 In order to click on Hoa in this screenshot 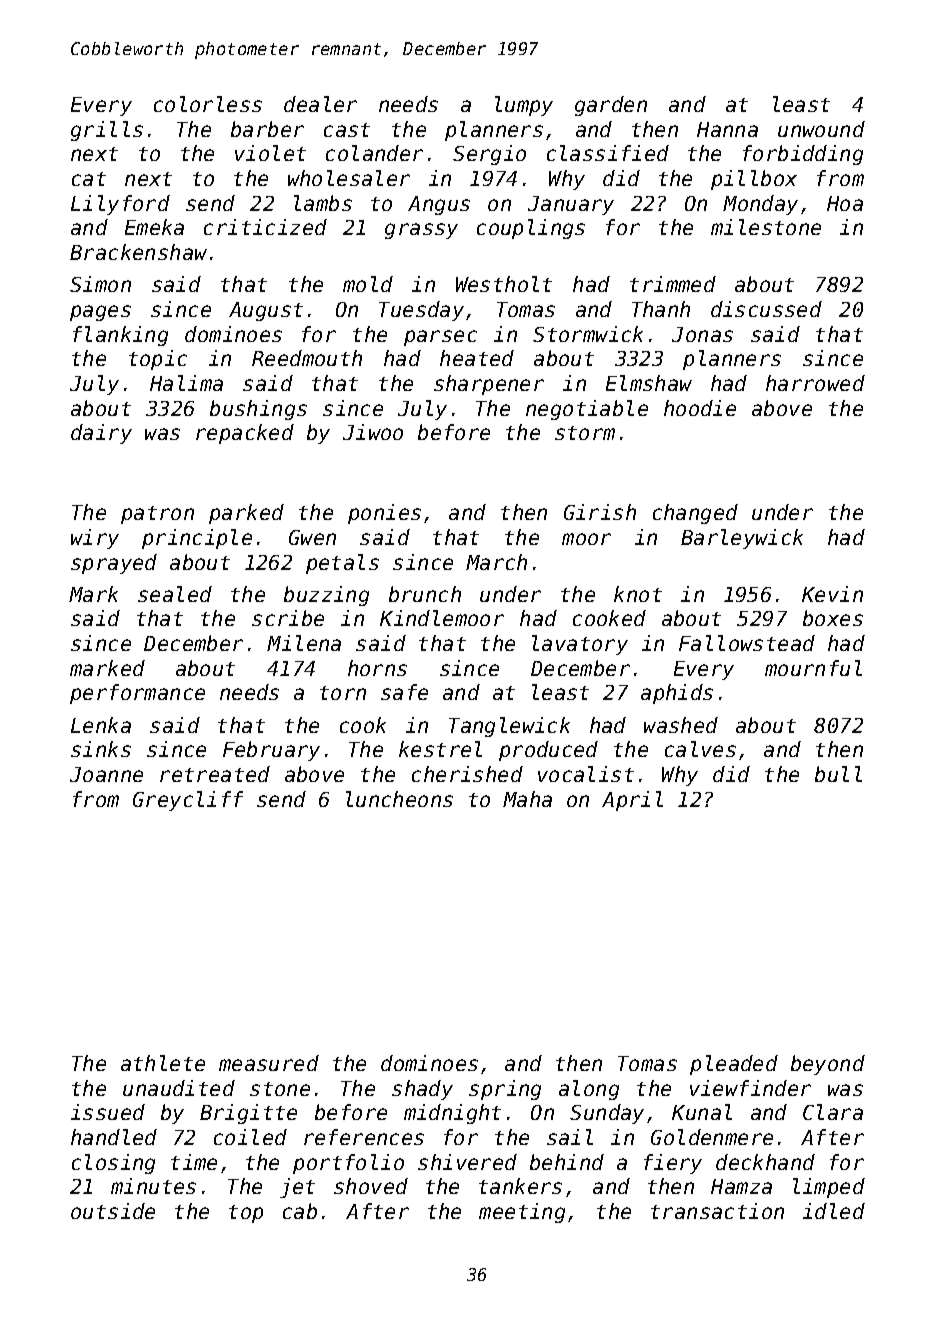, I will do `click(845, 203)`.
